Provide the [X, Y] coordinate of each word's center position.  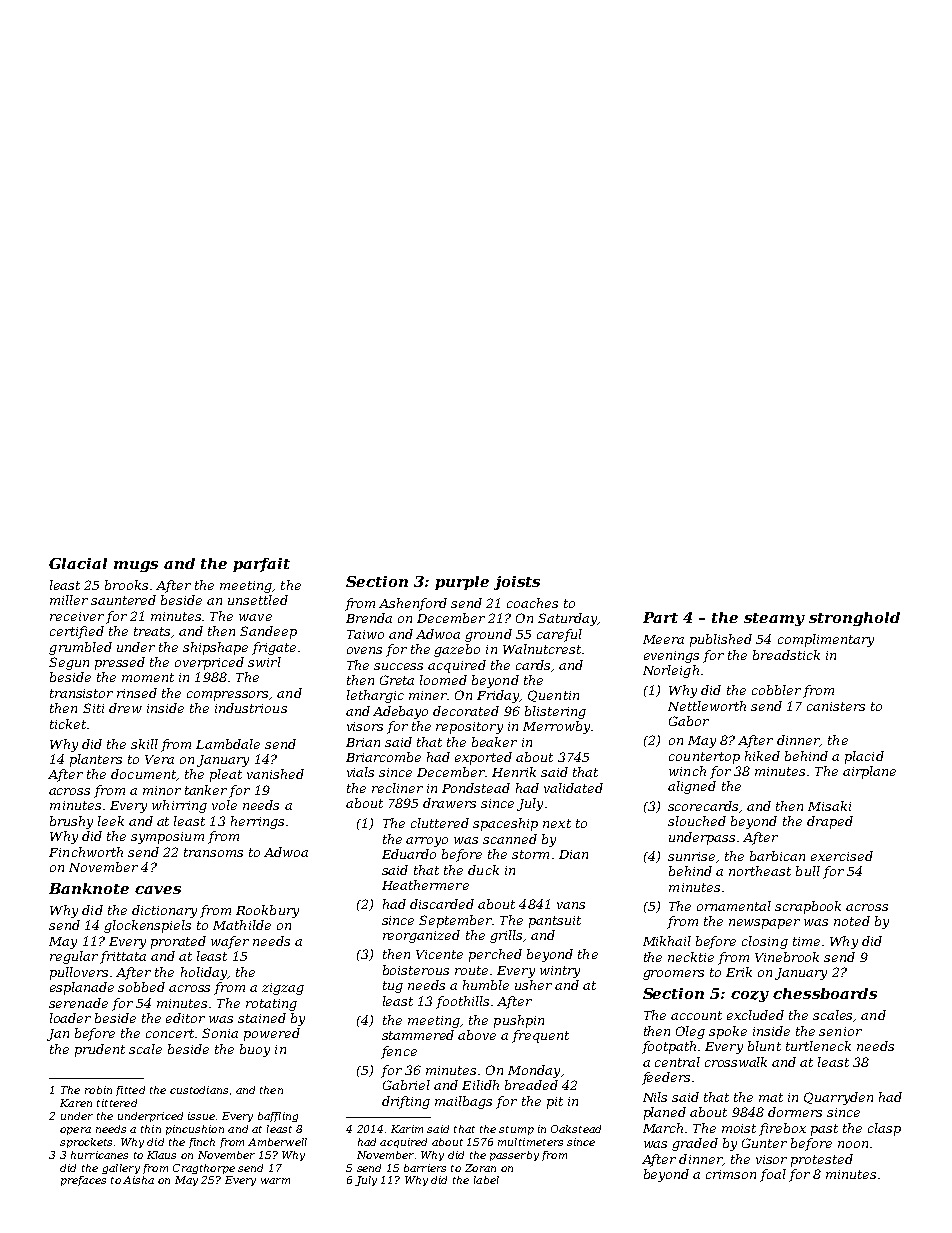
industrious [251, 708]
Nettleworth [707, 706]
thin [151, 1129]
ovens [364, 650]
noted [852, 921]
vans [571, 905]
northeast [760, 871]
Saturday [568, 619]
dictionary [164, 911]
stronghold [854, 619]
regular [74, 957]
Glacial [78, 563]
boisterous [416, 970]
